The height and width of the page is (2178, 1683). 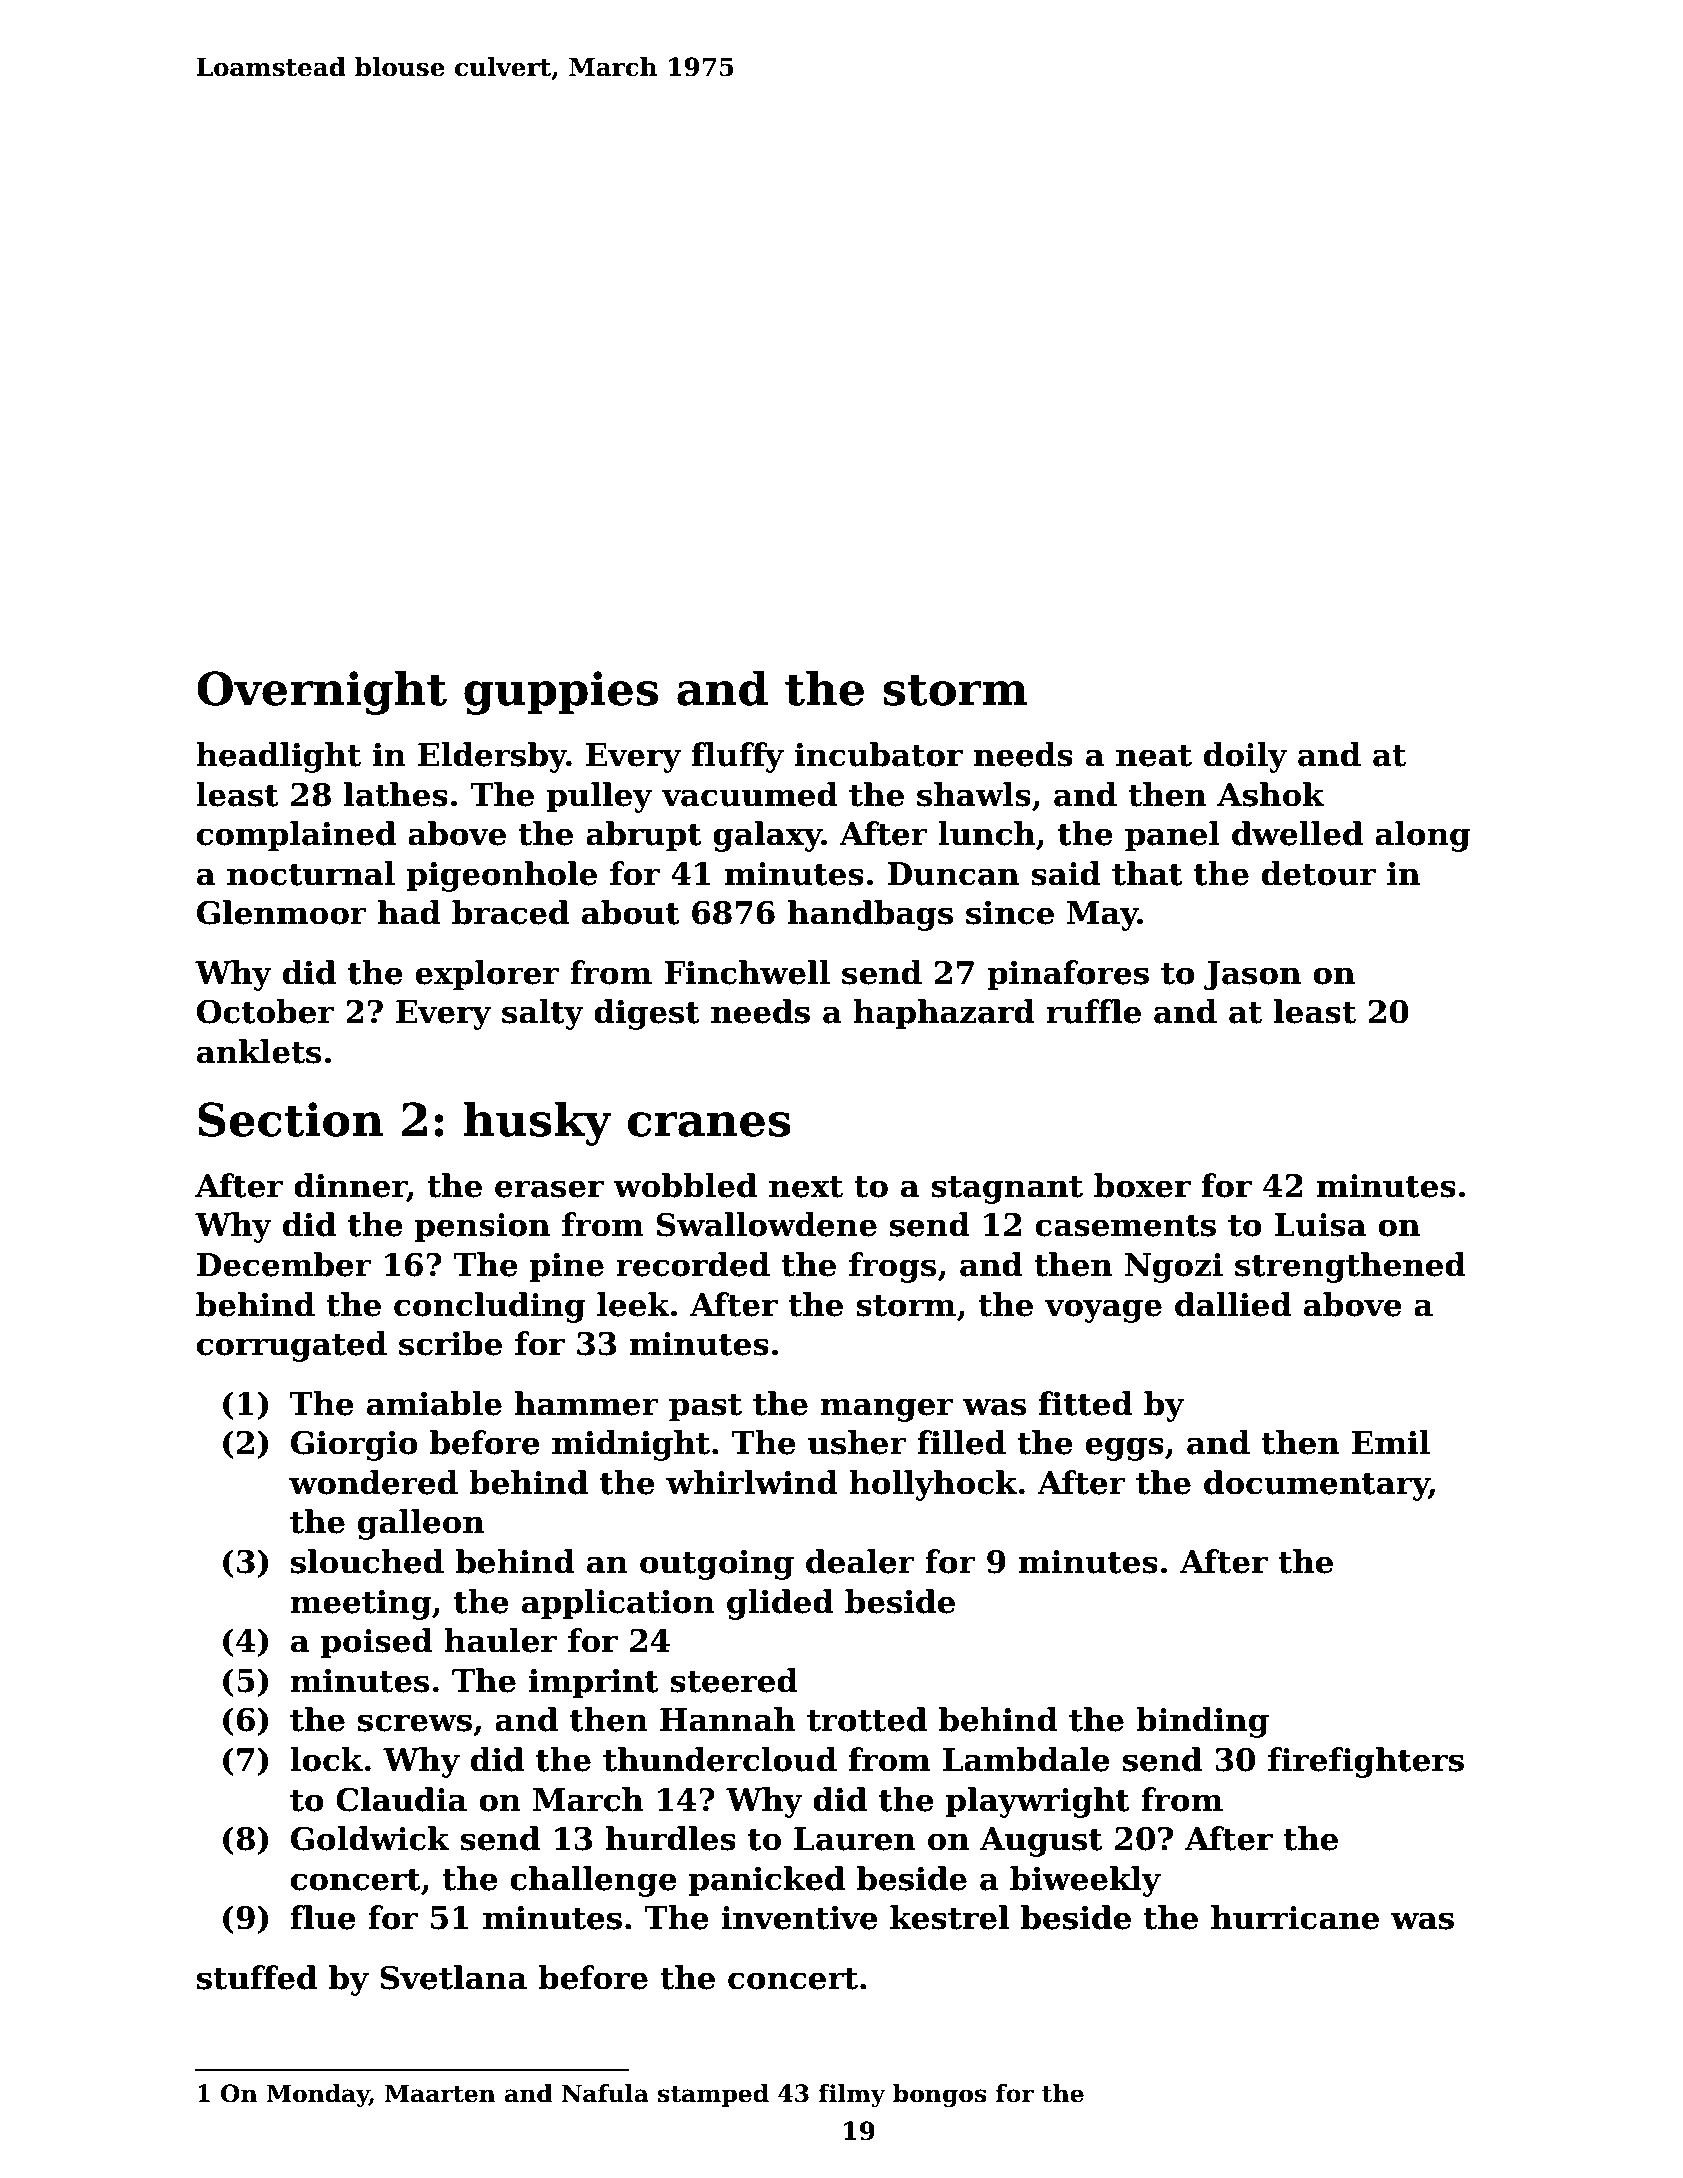 I want to click on May, so click(x=1102, y=916).
